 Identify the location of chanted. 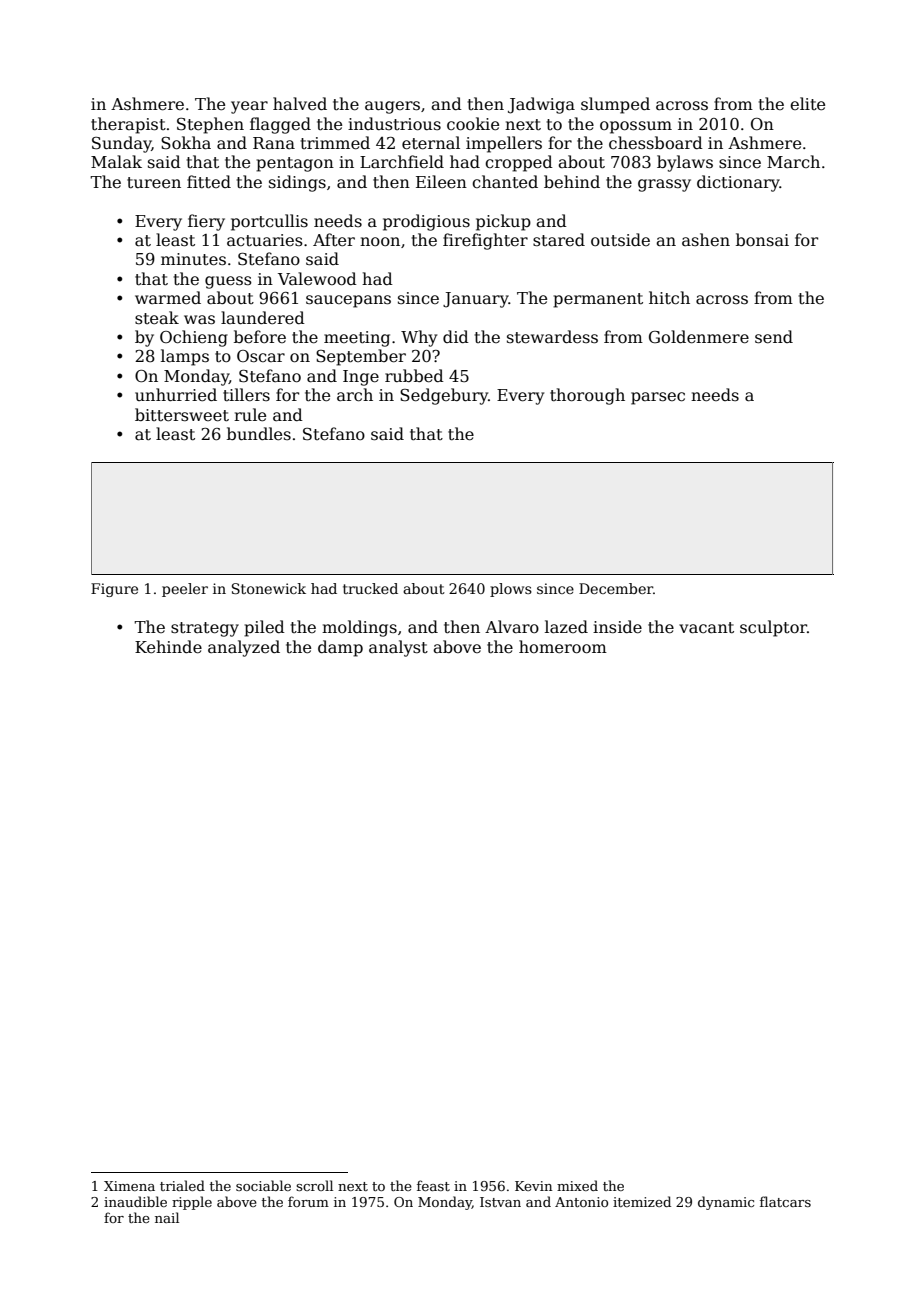
(505, 182).
